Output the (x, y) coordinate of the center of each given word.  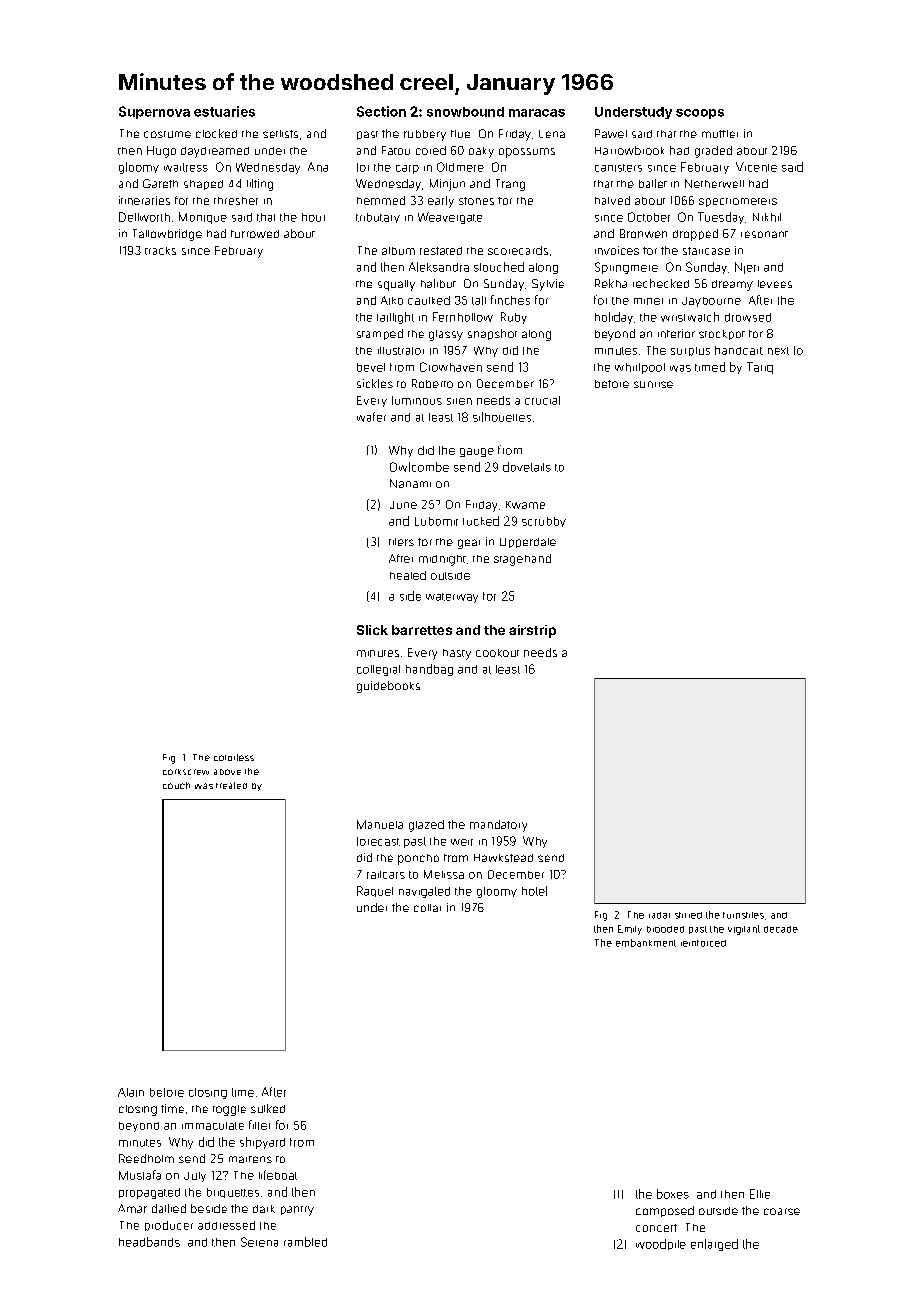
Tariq (760, 368)
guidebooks (388, 687)
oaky (481, 152)
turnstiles (743, 915)
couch (176, 785)
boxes (673, 1194)
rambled (305, 1242)
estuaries (224, 111)
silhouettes (502, 417)
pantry (297, 1211)
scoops (700, 114)
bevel (371, 367)
